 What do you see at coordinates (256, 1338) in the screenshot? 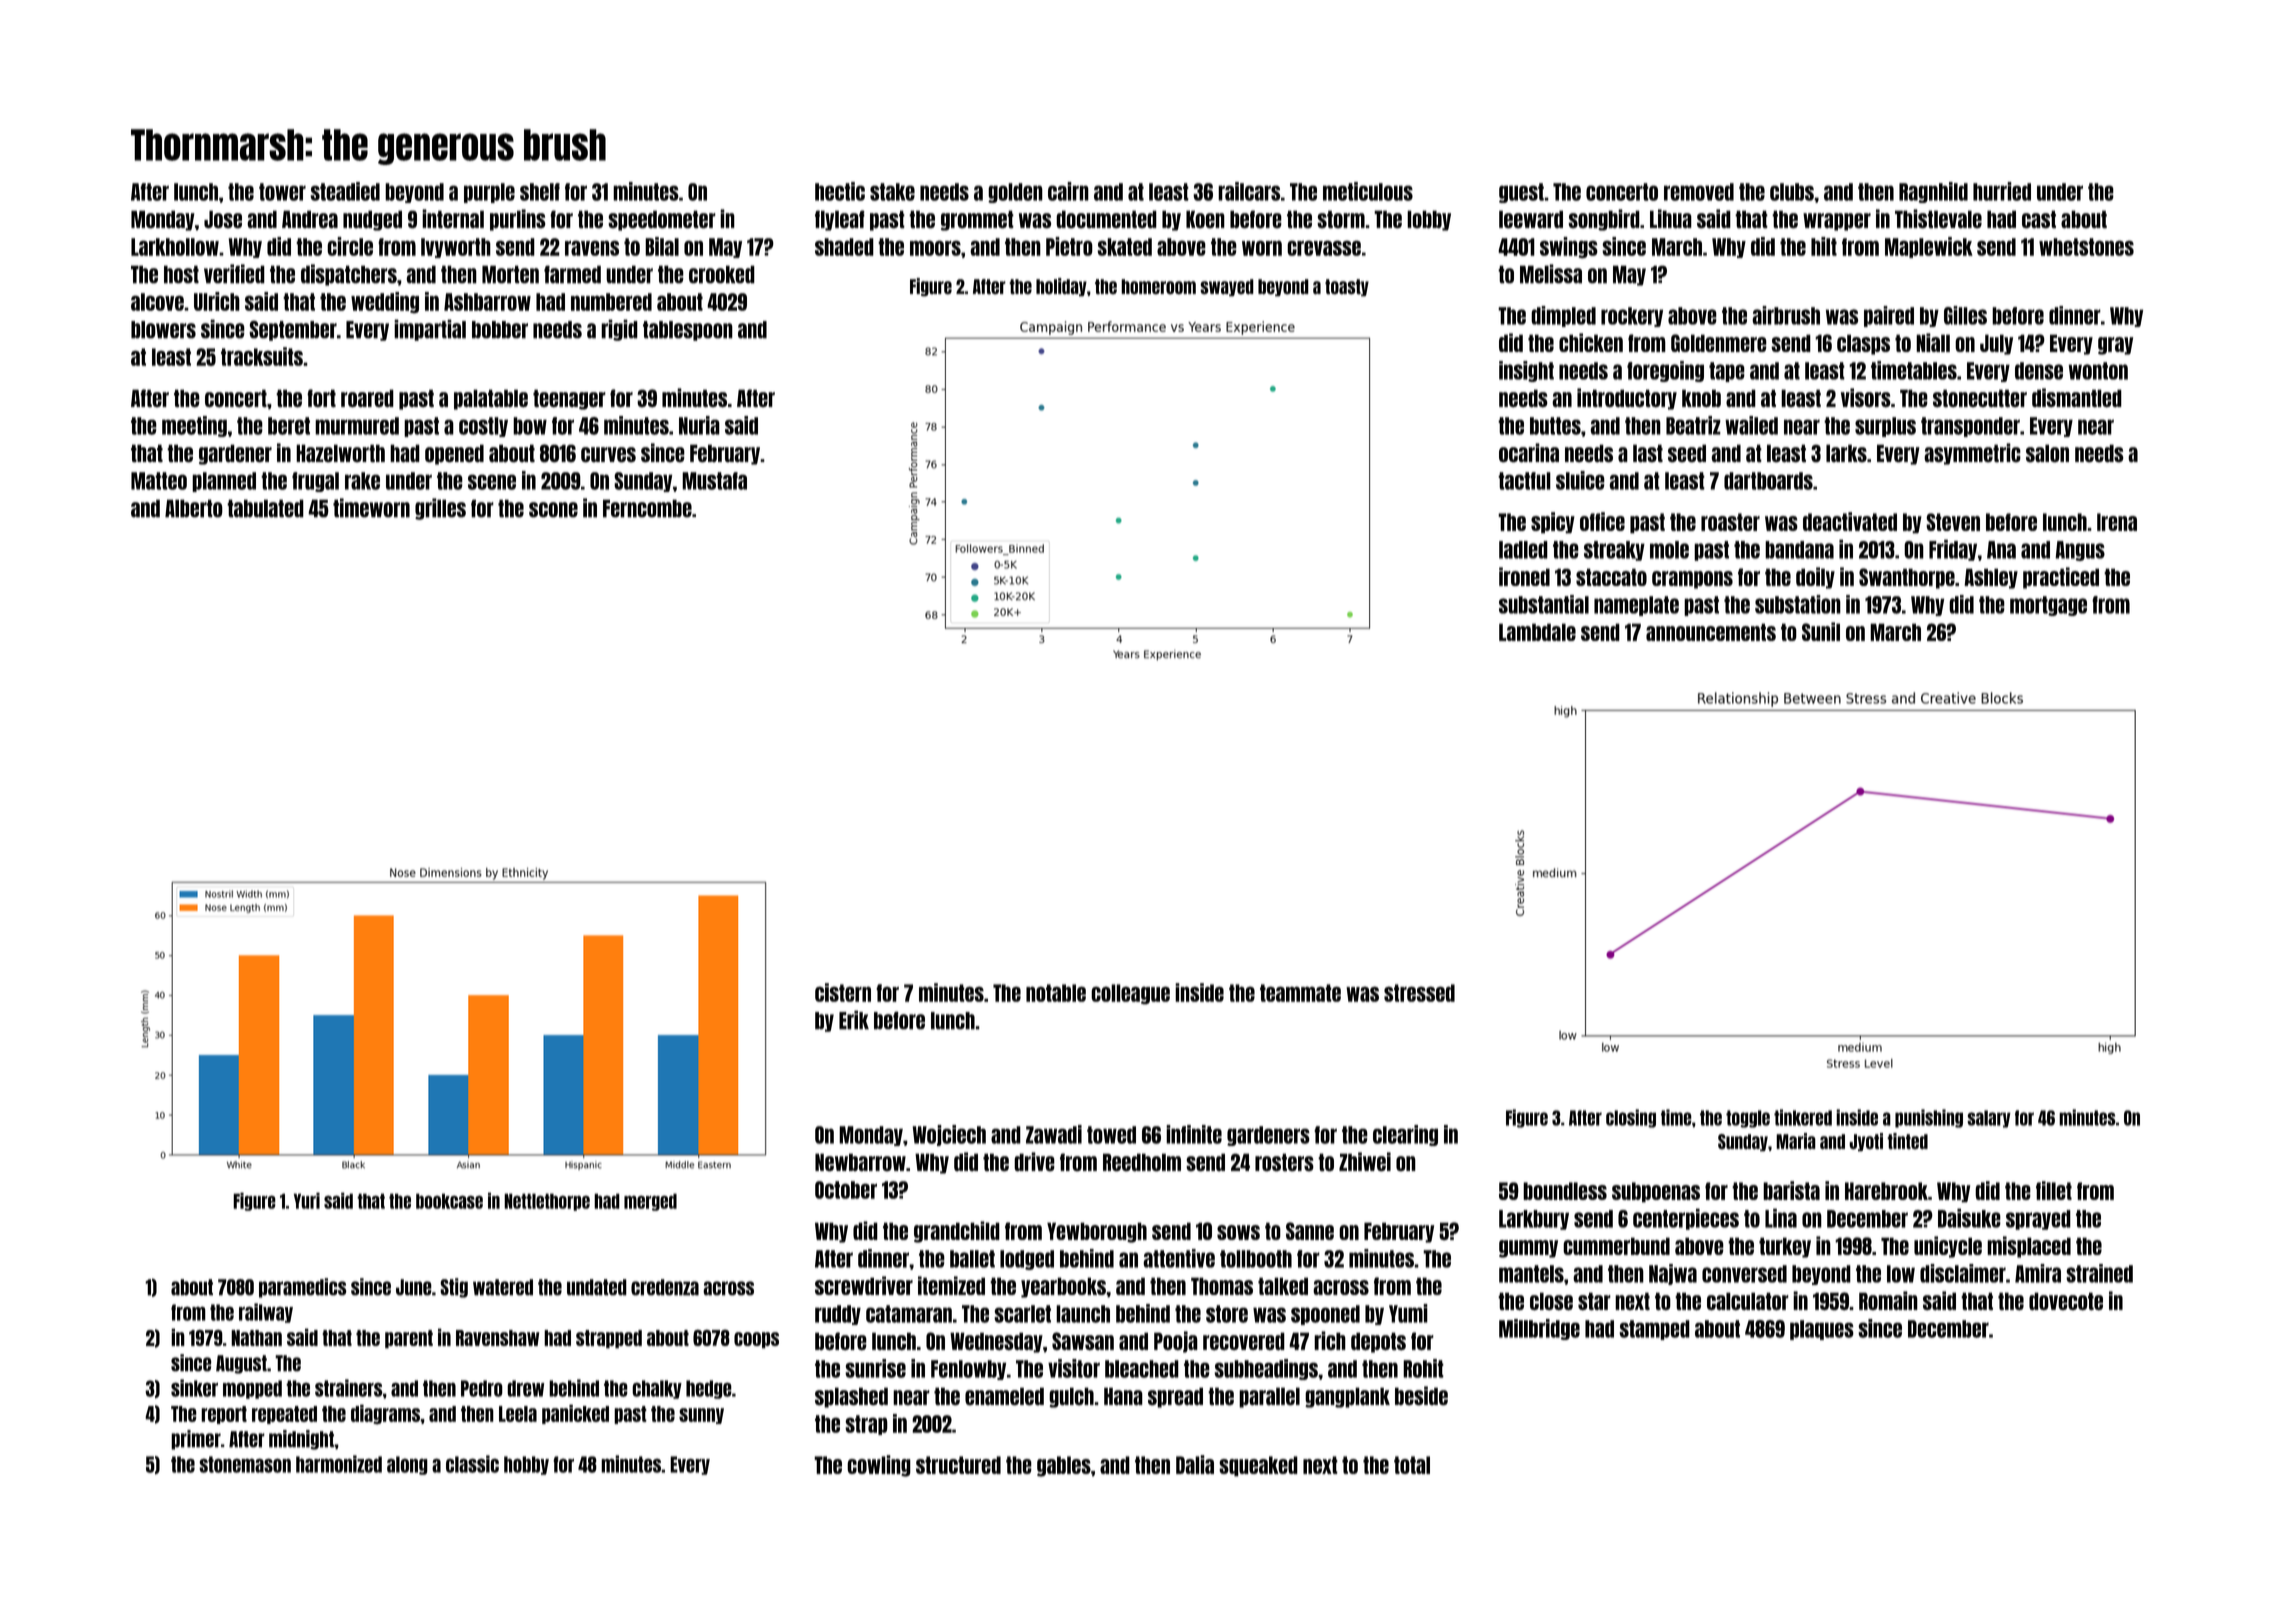
I see `Nathan` at bounding box center [256, 1338].
